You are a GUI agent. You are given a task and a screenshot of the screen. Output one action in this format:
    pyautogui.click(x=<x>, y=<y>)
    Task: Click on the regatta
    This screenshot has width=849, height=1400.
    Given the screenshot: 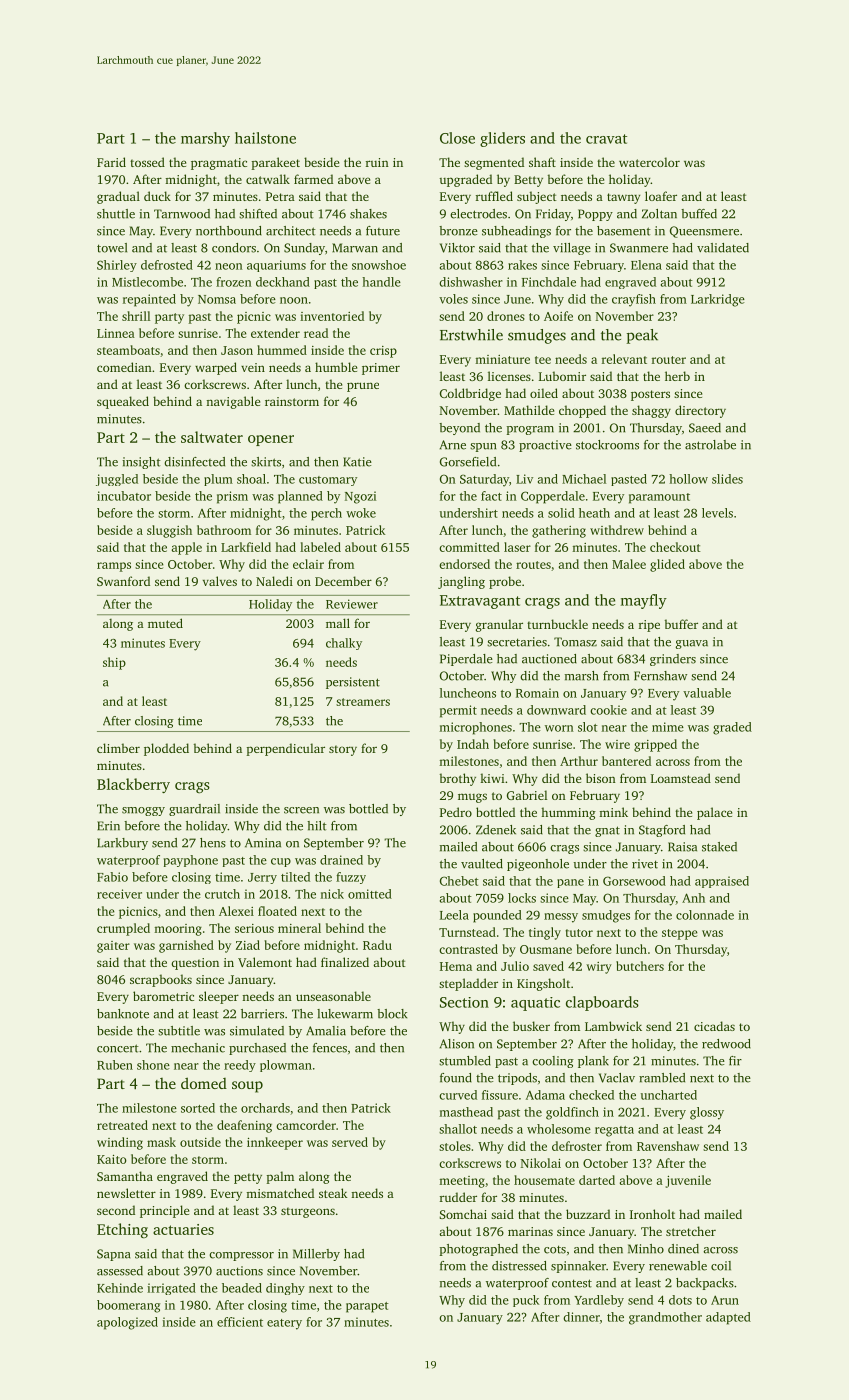 What is the action you would take?
    pyautogui.click(x=614, y=1131)
